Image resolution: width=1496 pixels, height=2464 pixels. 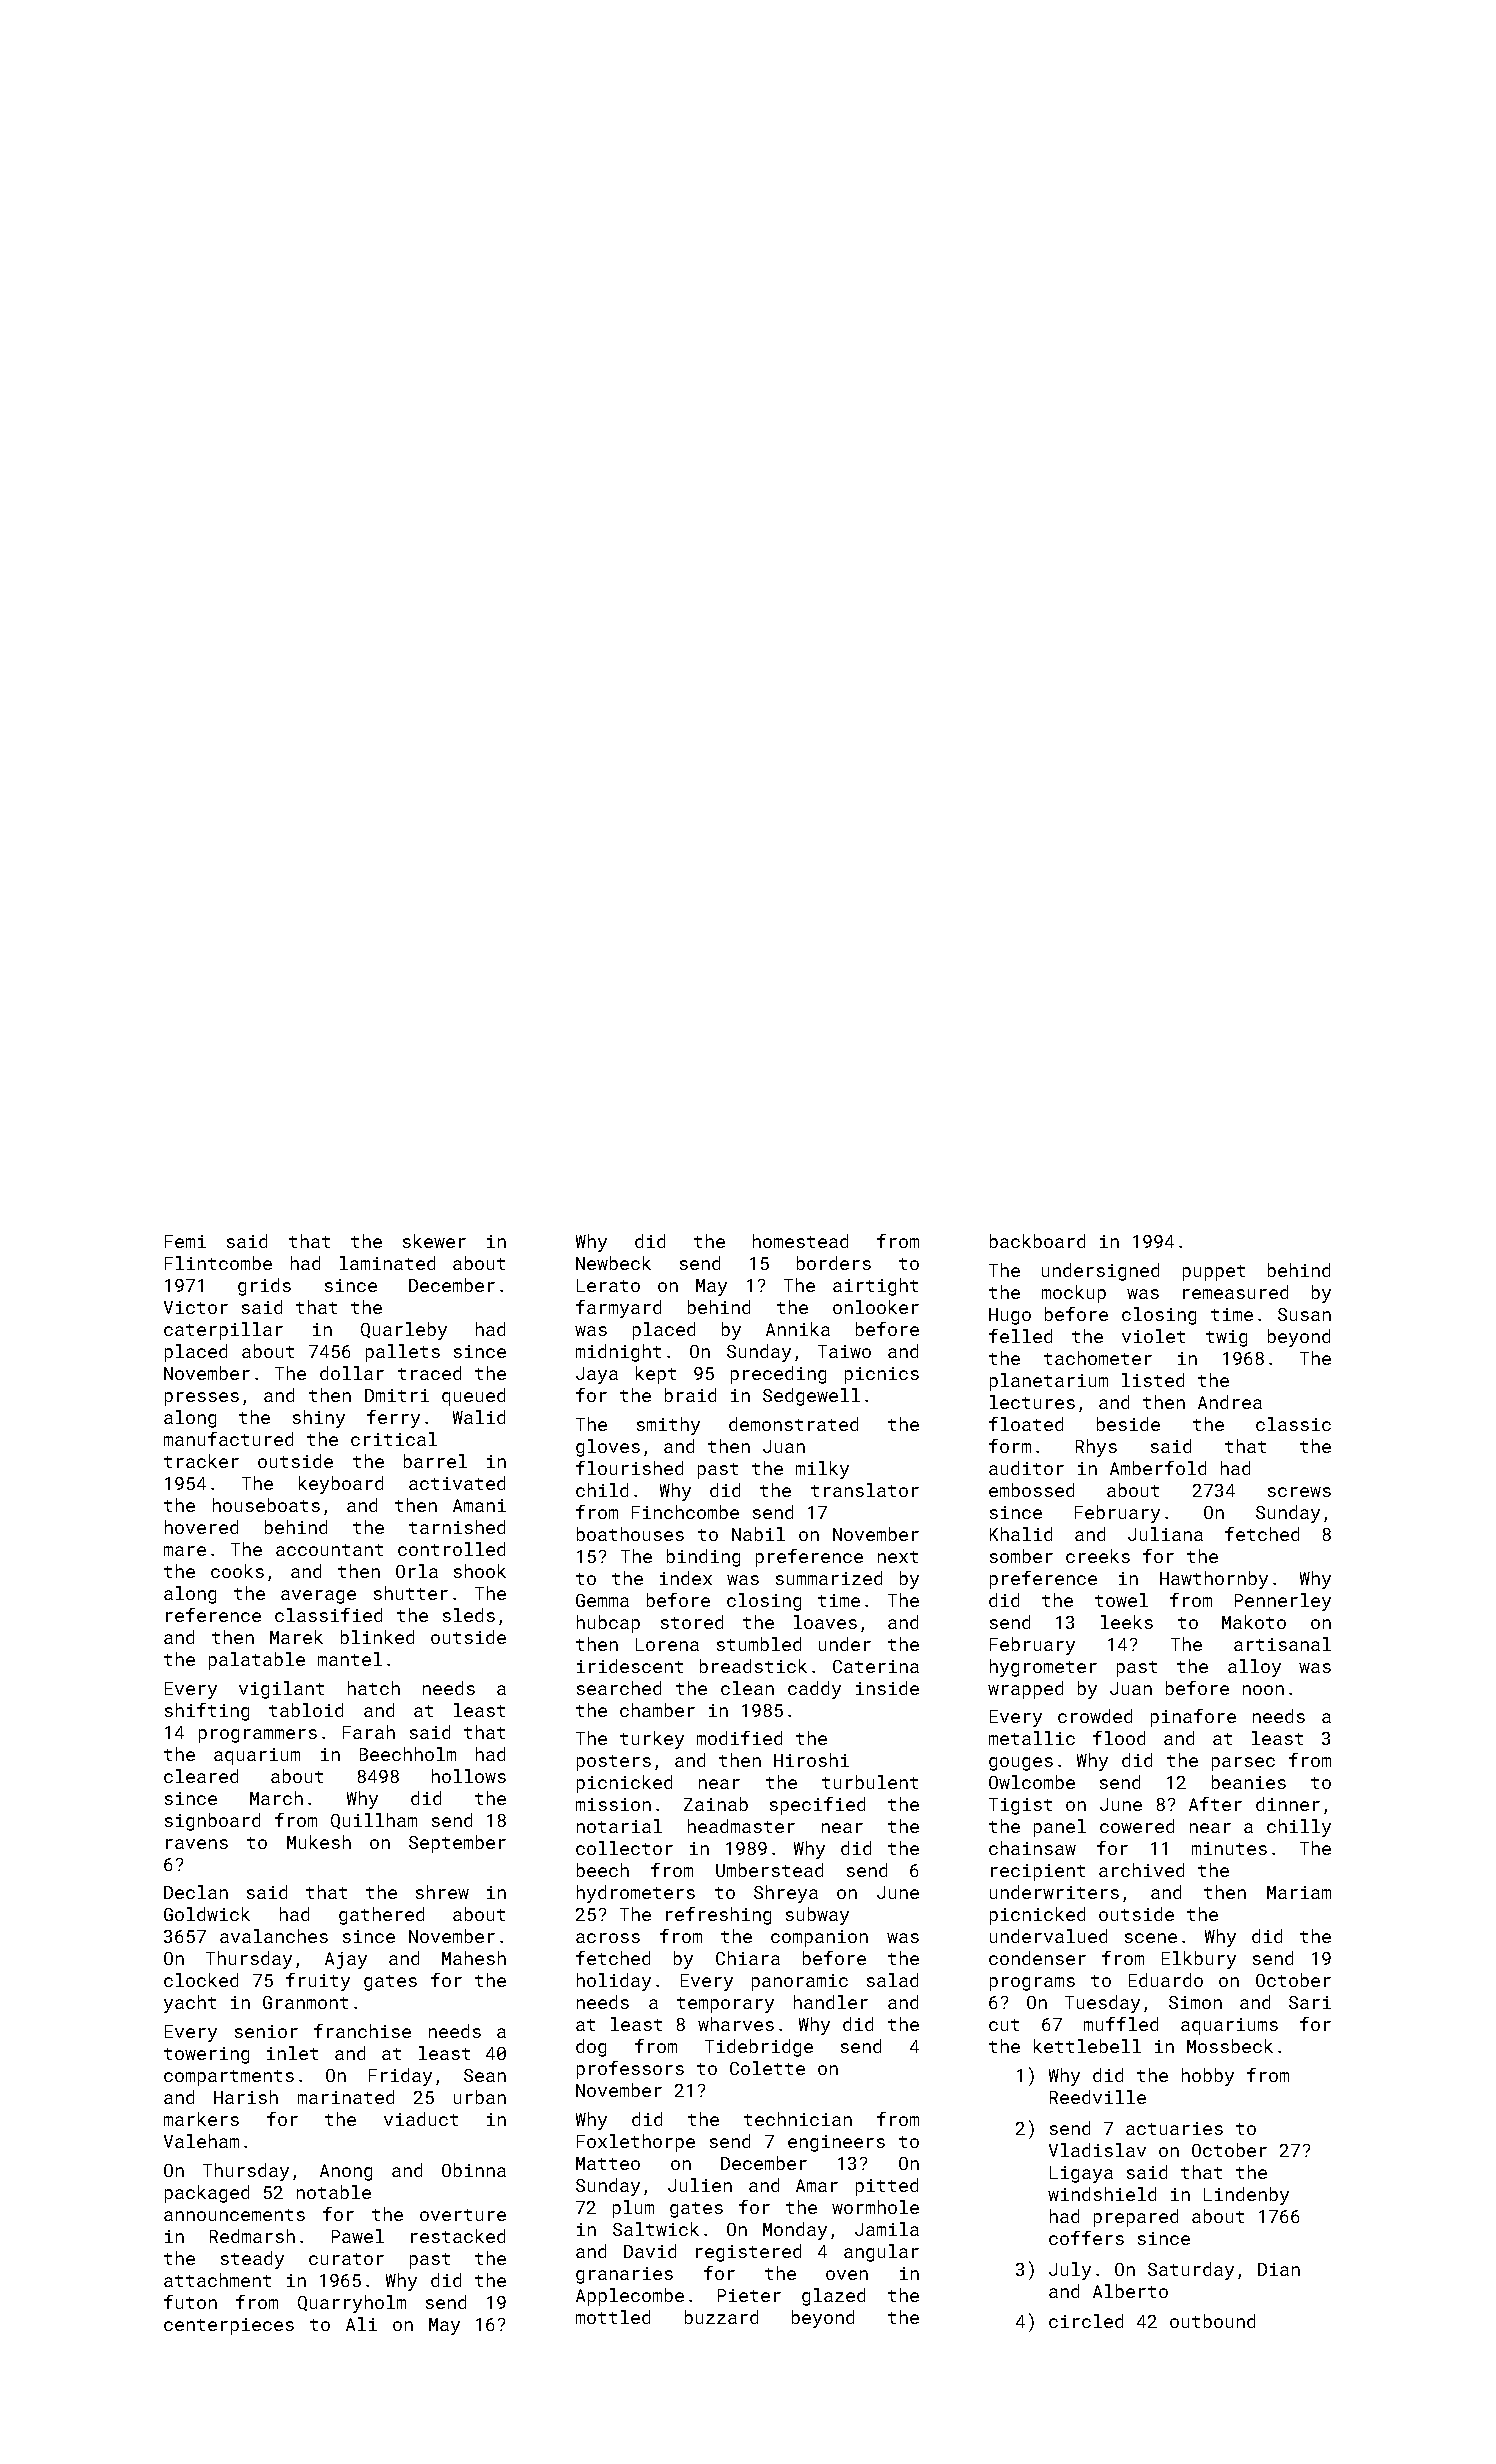 What do you see at coordinates (1304, 1314) in the image?
I see `Susan` at bounding box center [1304, 1314].
